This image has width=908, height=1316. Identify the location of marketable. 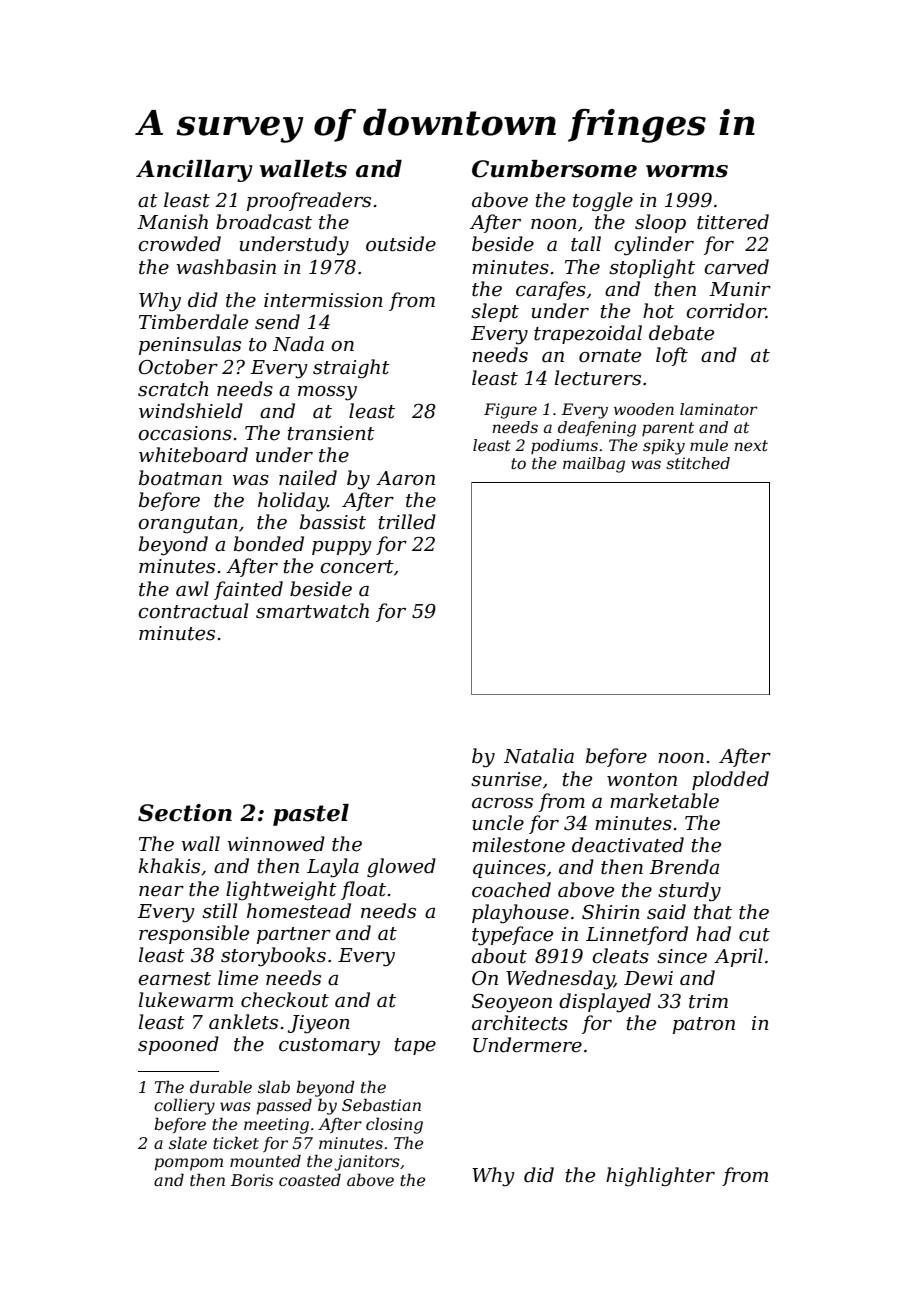
(664, 801).
